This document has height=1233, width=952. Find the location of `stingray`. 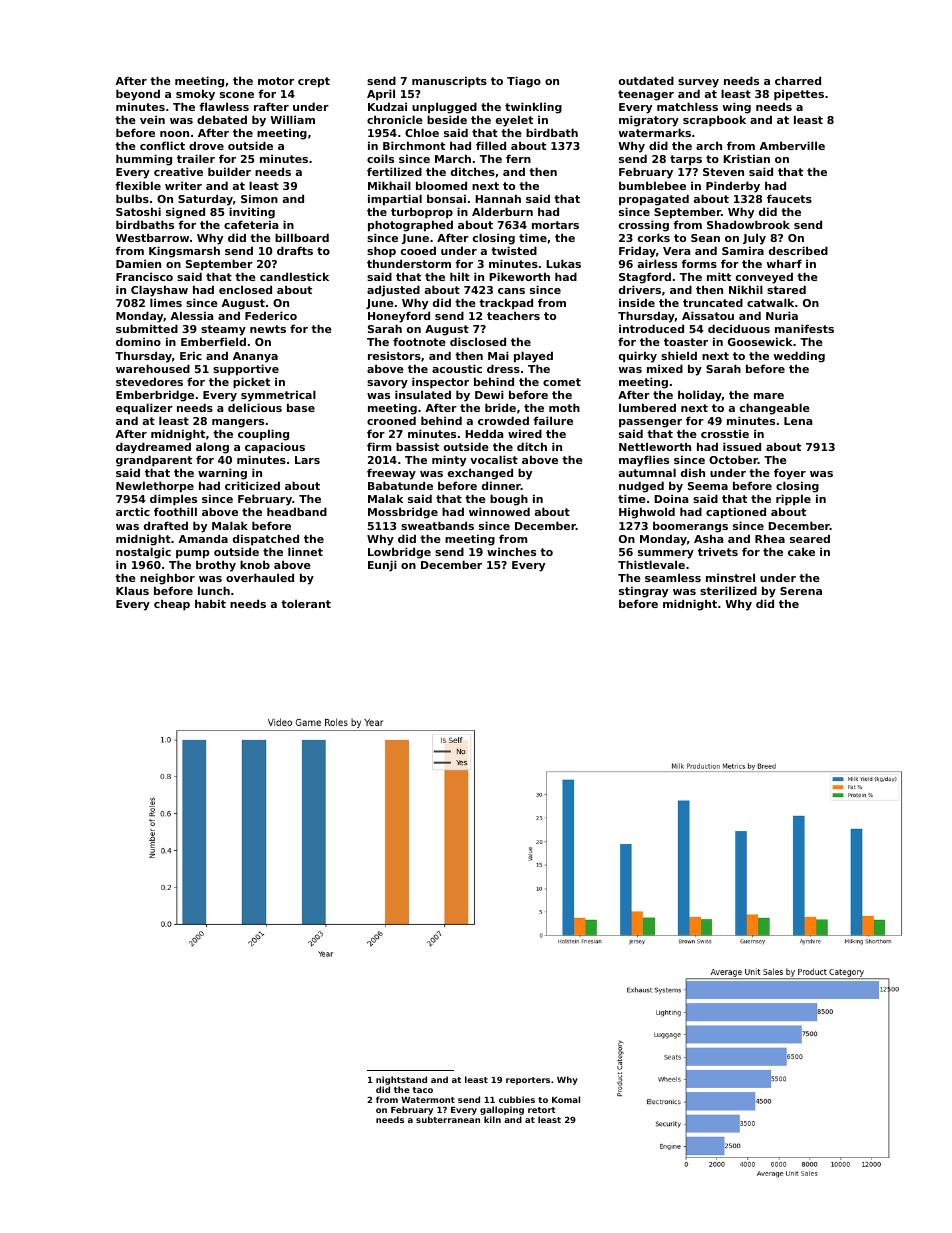

stingray is located at coordinates (643, 592).
